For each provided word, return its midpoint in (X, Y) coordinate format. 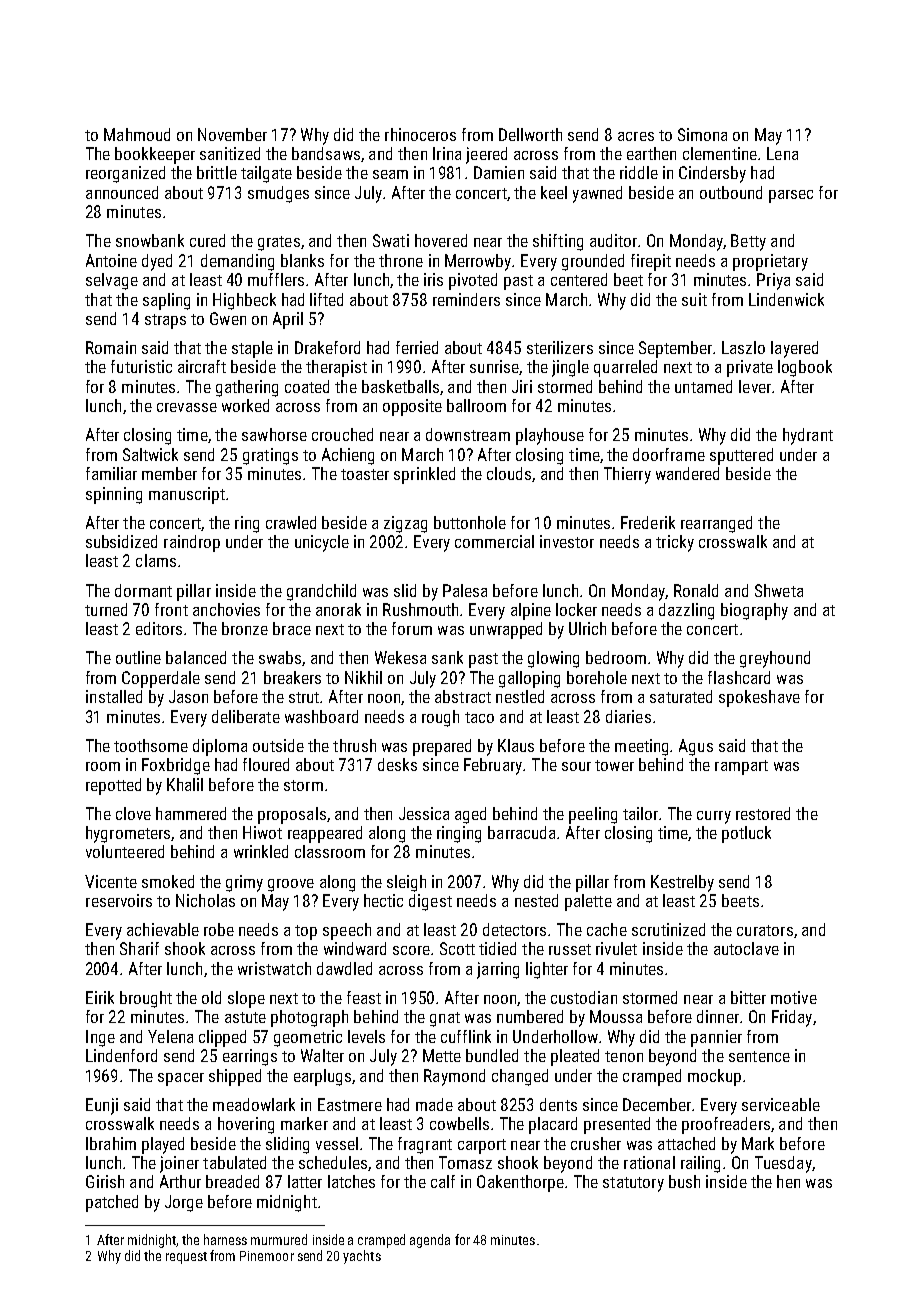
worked (245, 405)
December (657, 1104)
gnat (445, 1019)
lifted (326, 299)
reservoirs (119, 900)
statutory (633, 1184)
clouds (509, 473)
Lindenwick (786, 299)
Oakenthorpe (520, 1183)
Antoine (111, 260)
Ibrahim (111, 1143)
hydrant (808, 436)
